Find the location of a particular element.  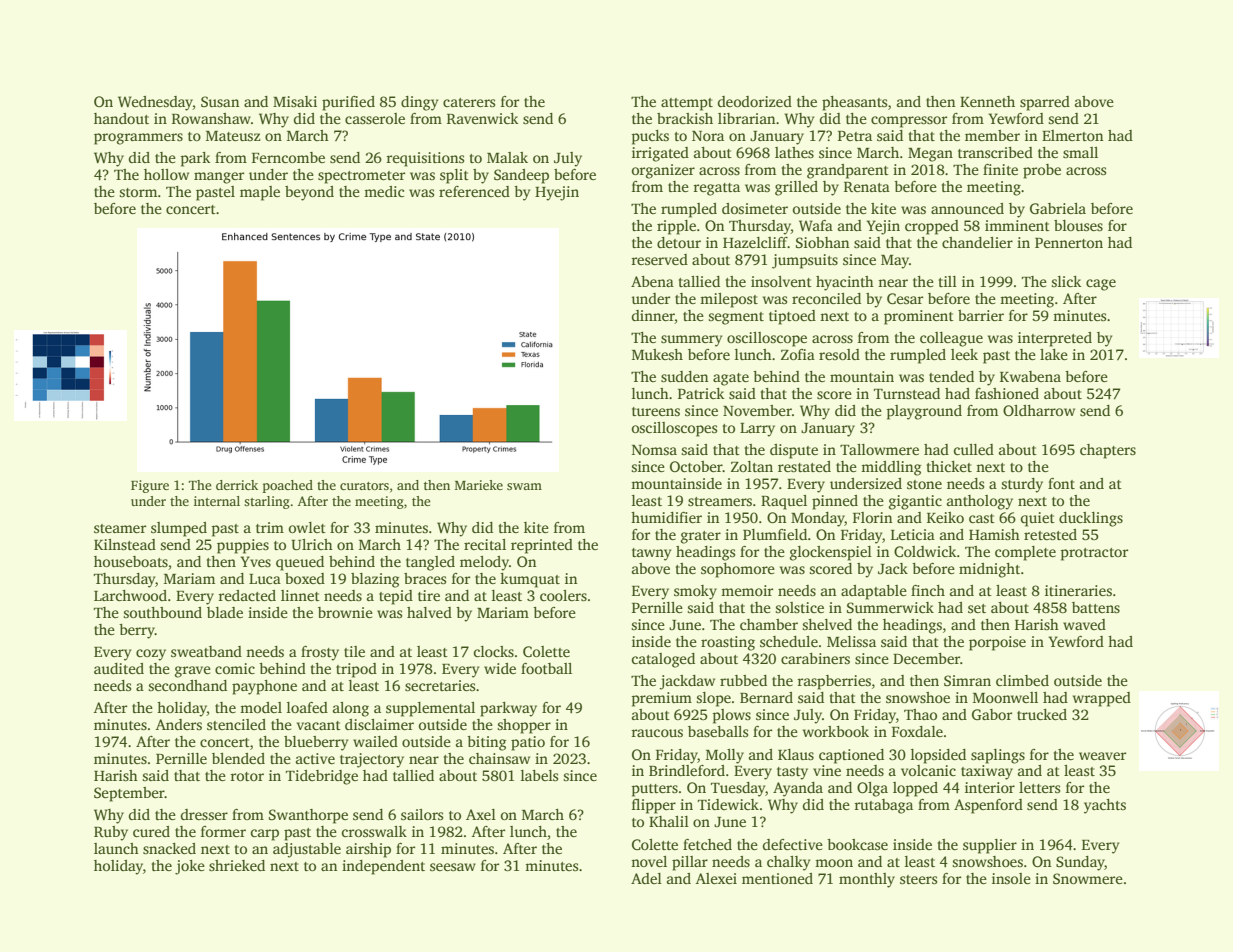

programmers is located at coordinates (138, 139).
